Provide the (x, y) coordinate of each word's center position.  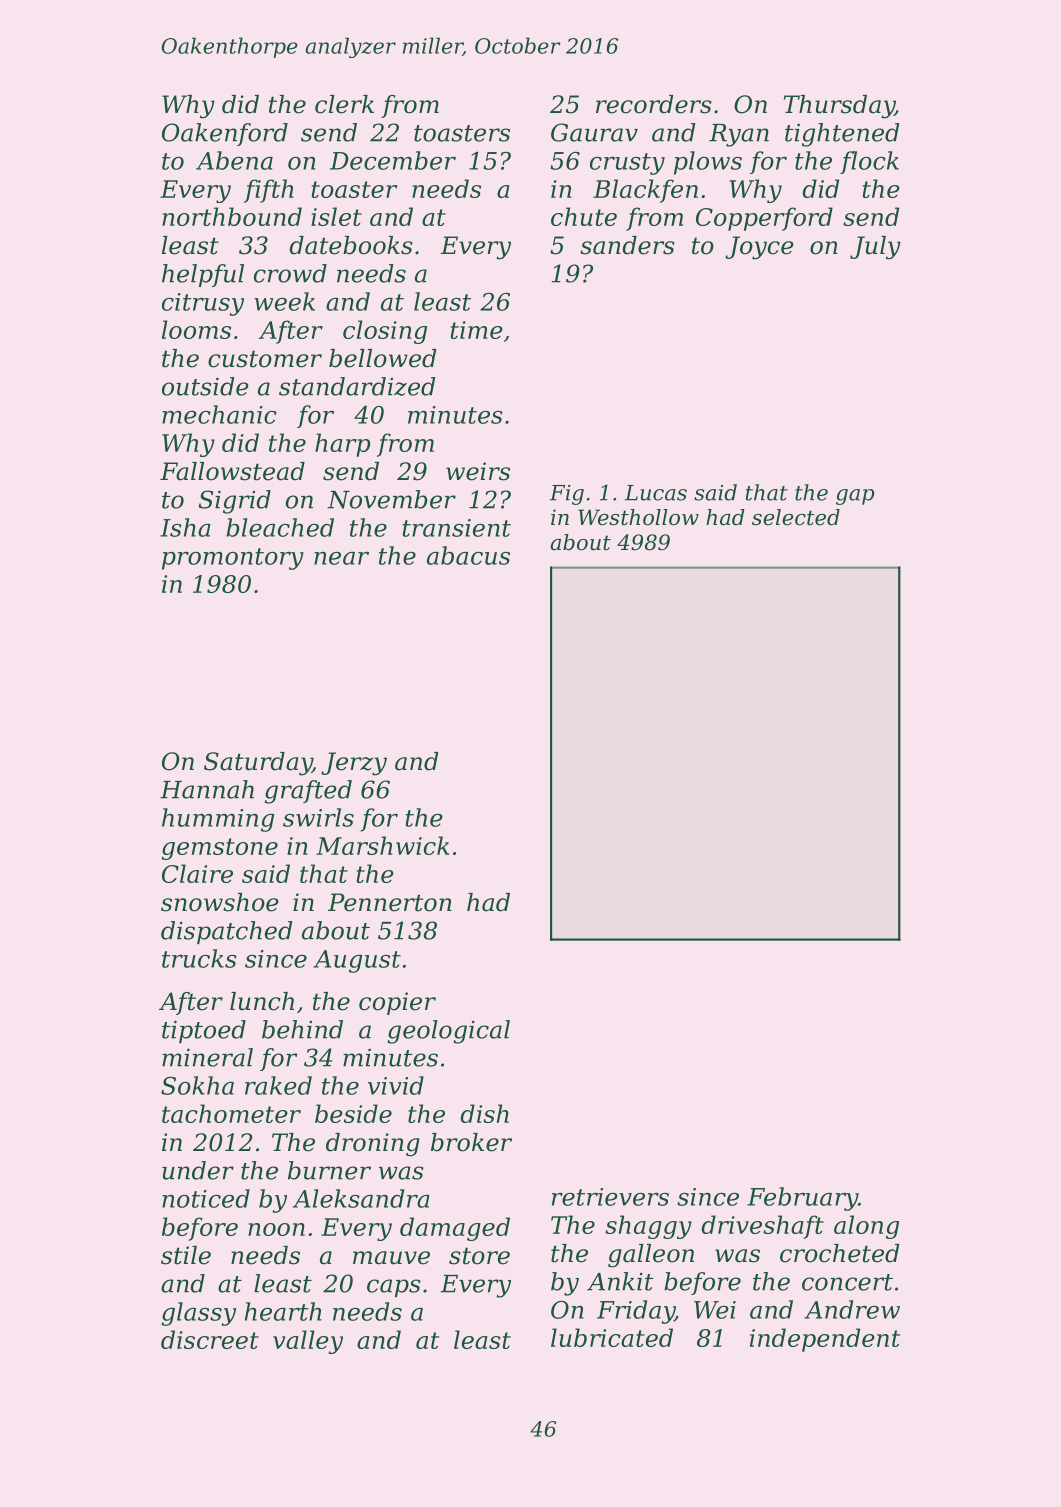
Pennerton (390, 902)
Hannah (207, 789)
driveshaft (762, 1227)
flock (869, 162)
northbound (232, 216)
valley (308, 1342)
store (479, 1256)
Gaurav (594, 132)
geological (448, 1032)
